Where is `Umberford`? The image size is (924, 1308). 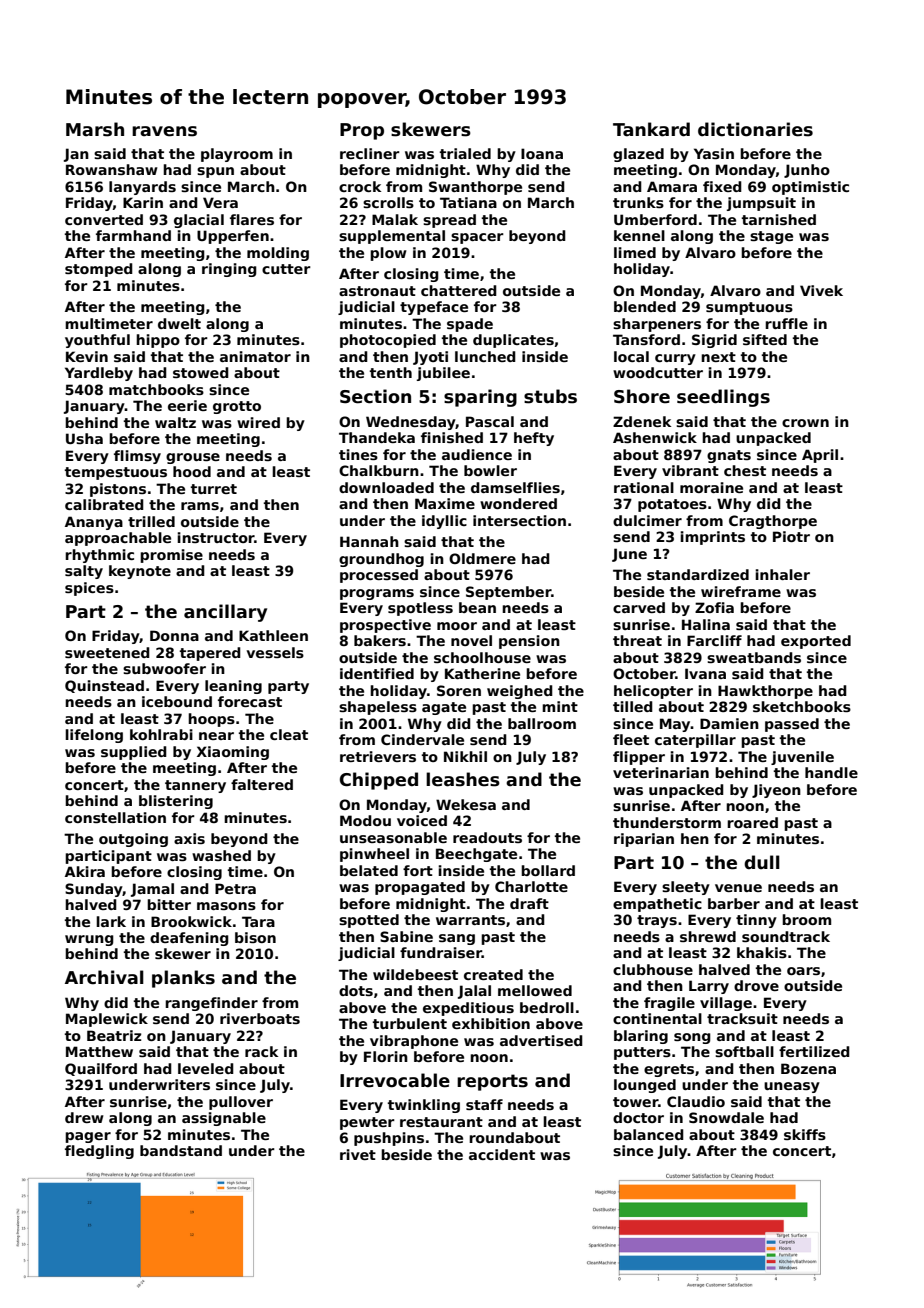
Umberford is located at coordinates (655, 219).
